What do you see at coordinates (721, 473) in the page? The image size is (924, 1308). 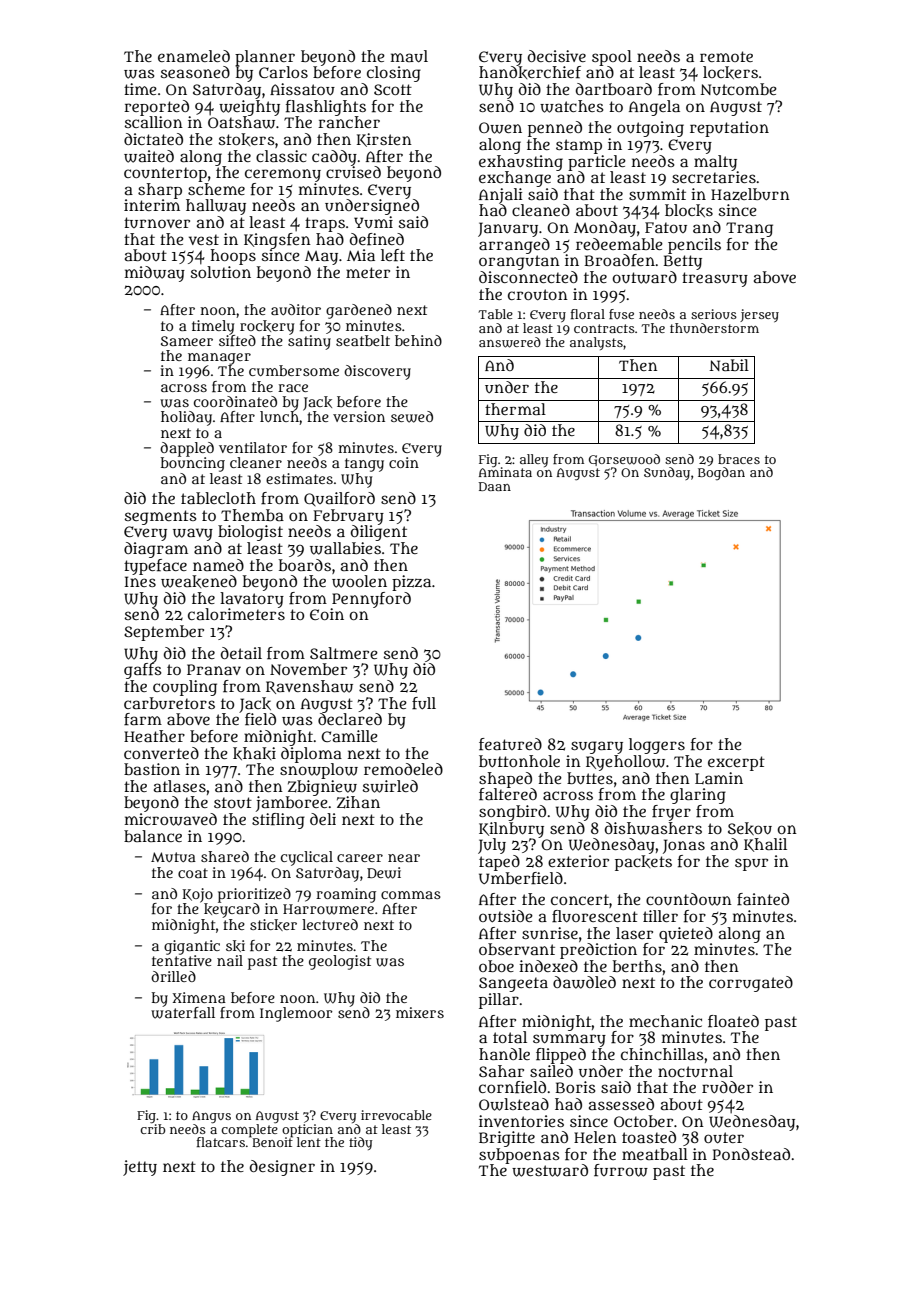 I see `Bogdan` at bounding box center [721, 473].
